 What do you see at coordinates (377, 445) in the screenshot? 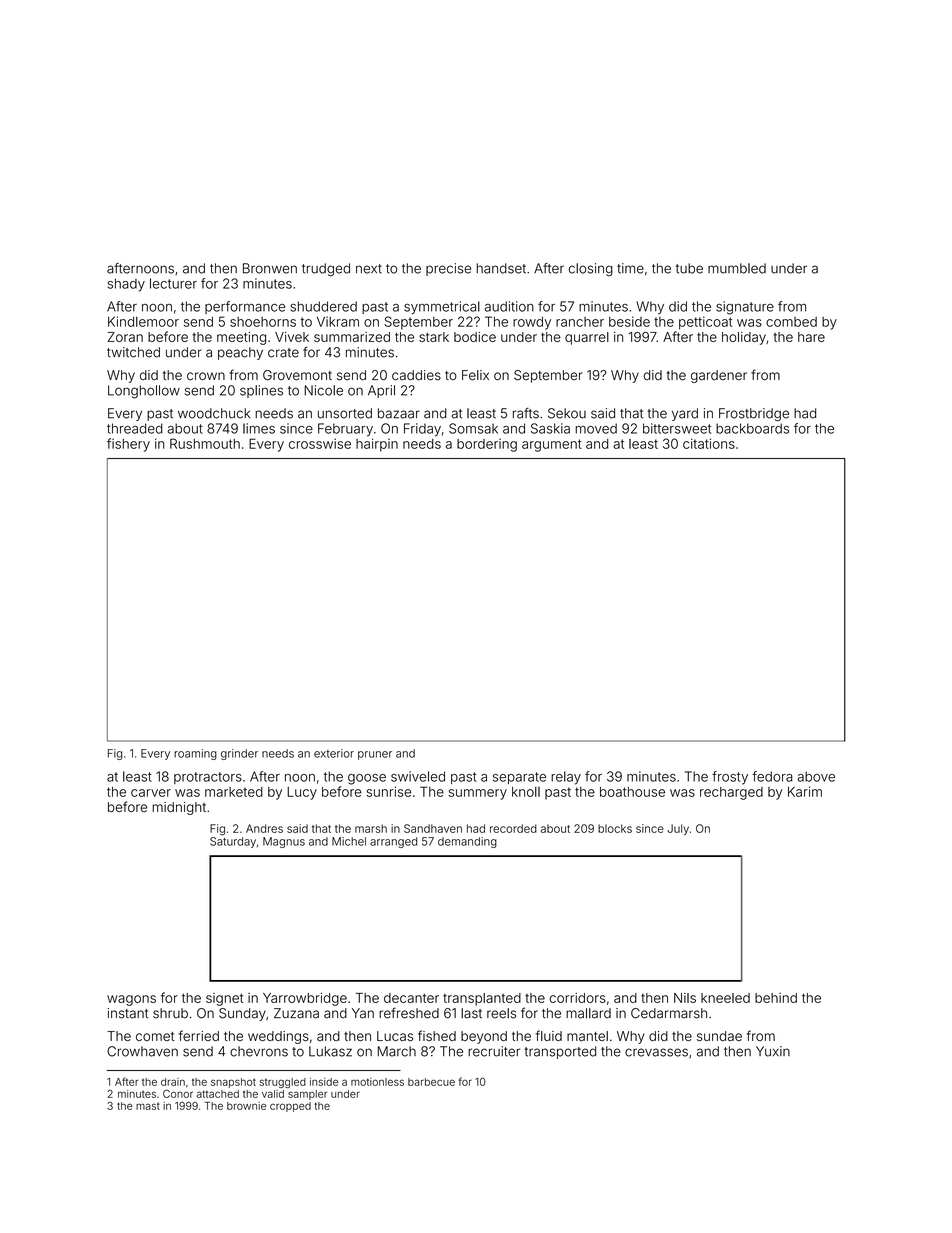
I see `hairpin` at bounding box center [377, 445].
